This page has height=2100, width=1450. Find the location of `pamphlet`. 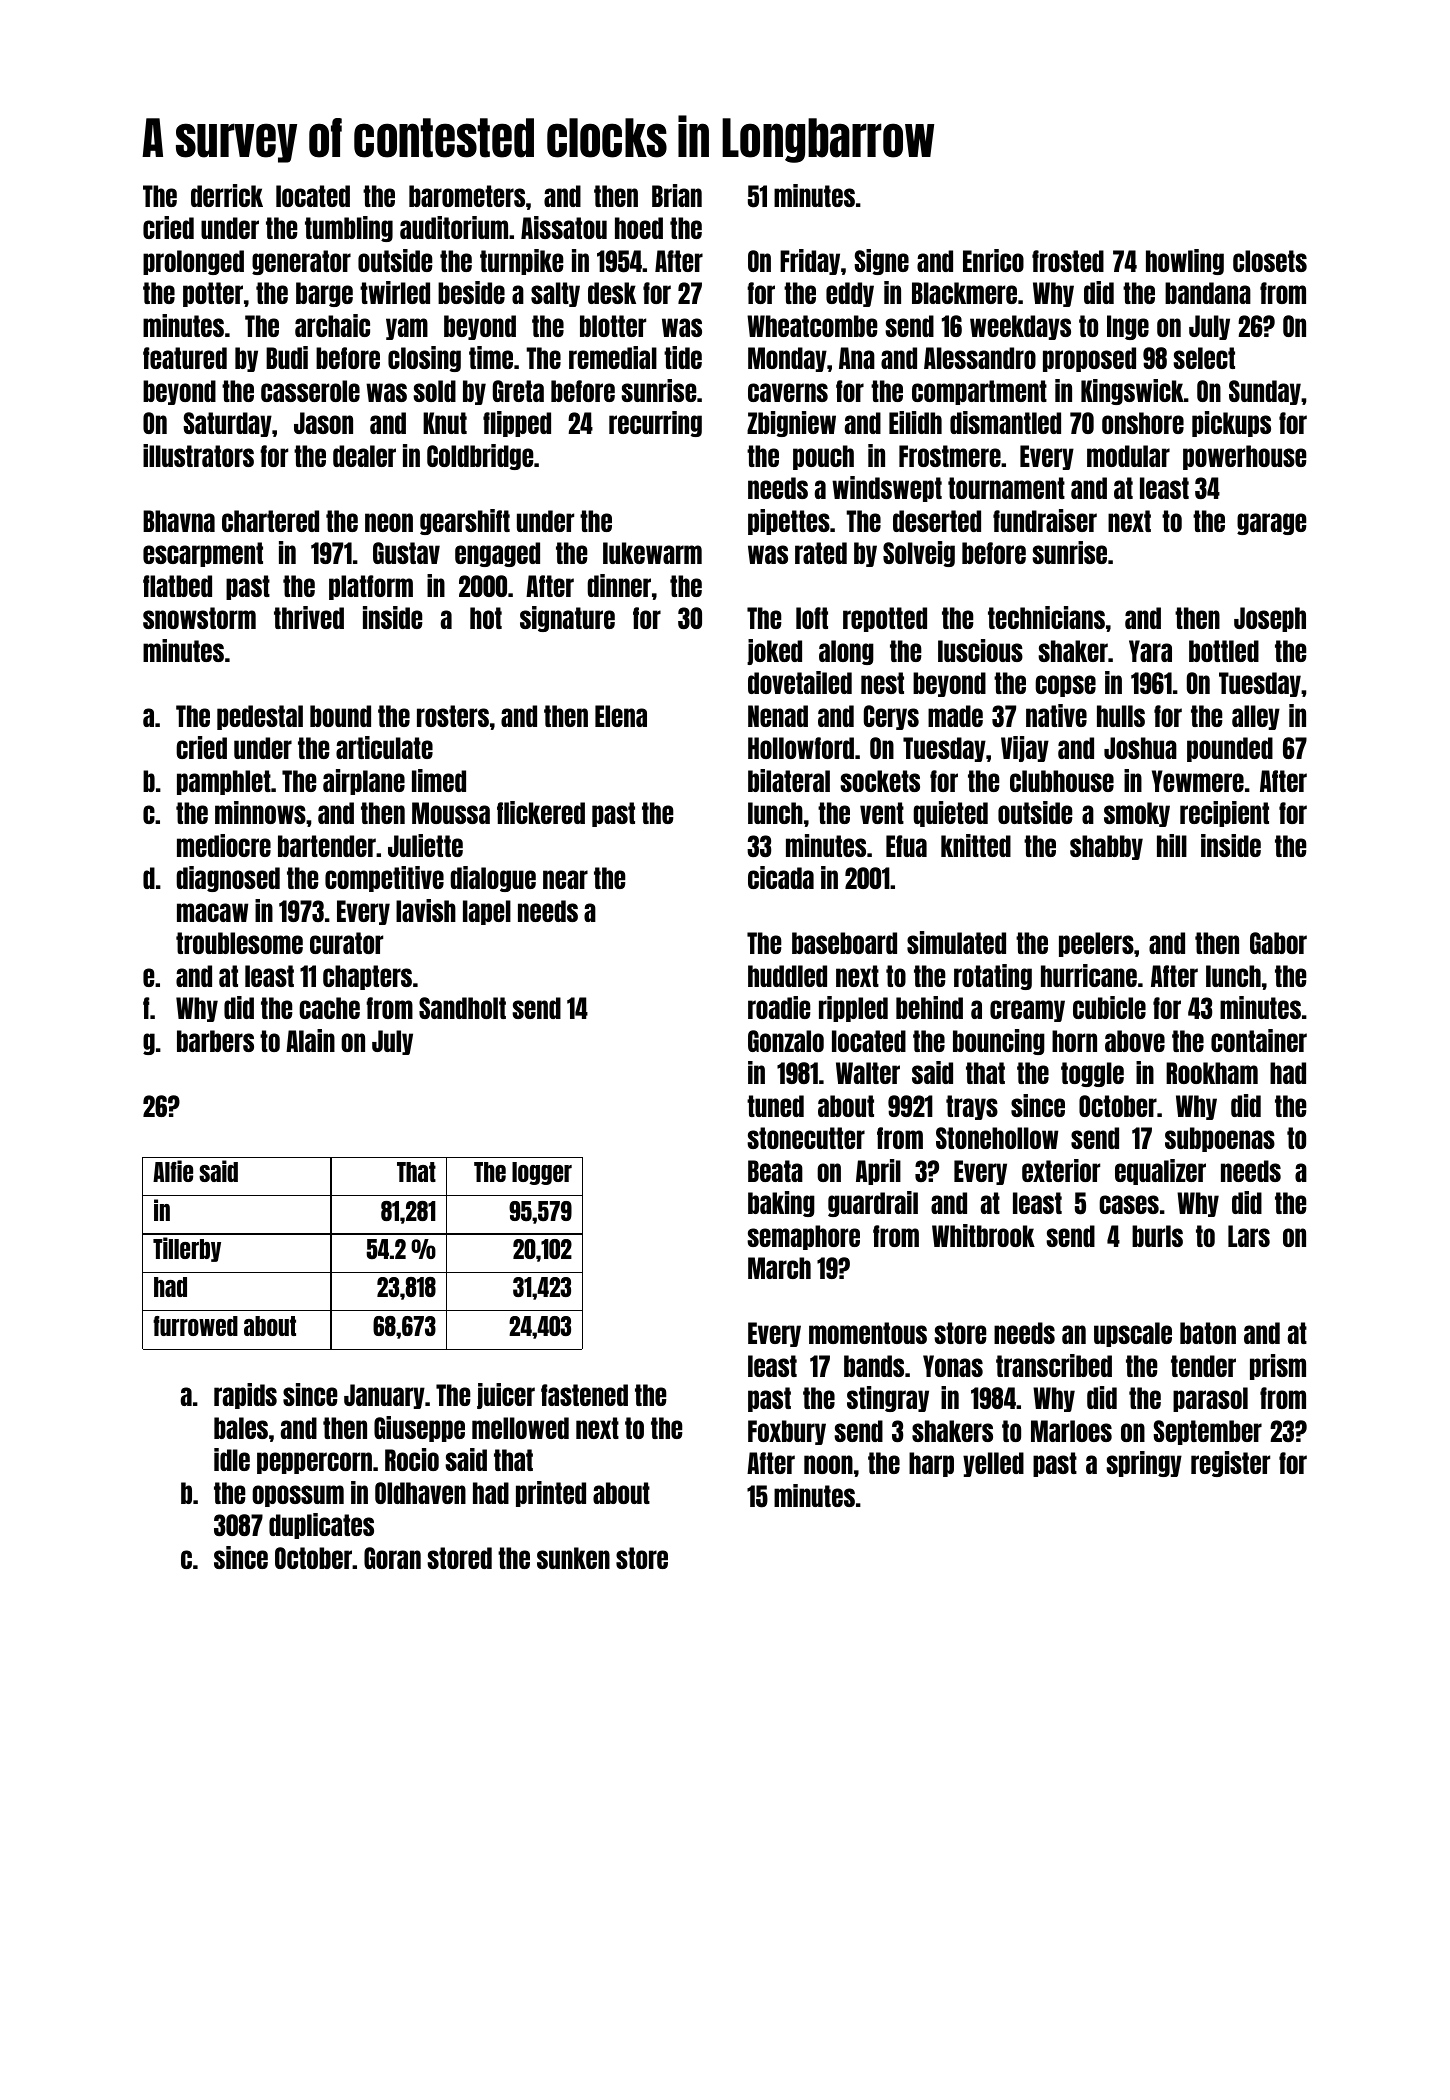

pamphlet is located at coordinates (224, 782).
